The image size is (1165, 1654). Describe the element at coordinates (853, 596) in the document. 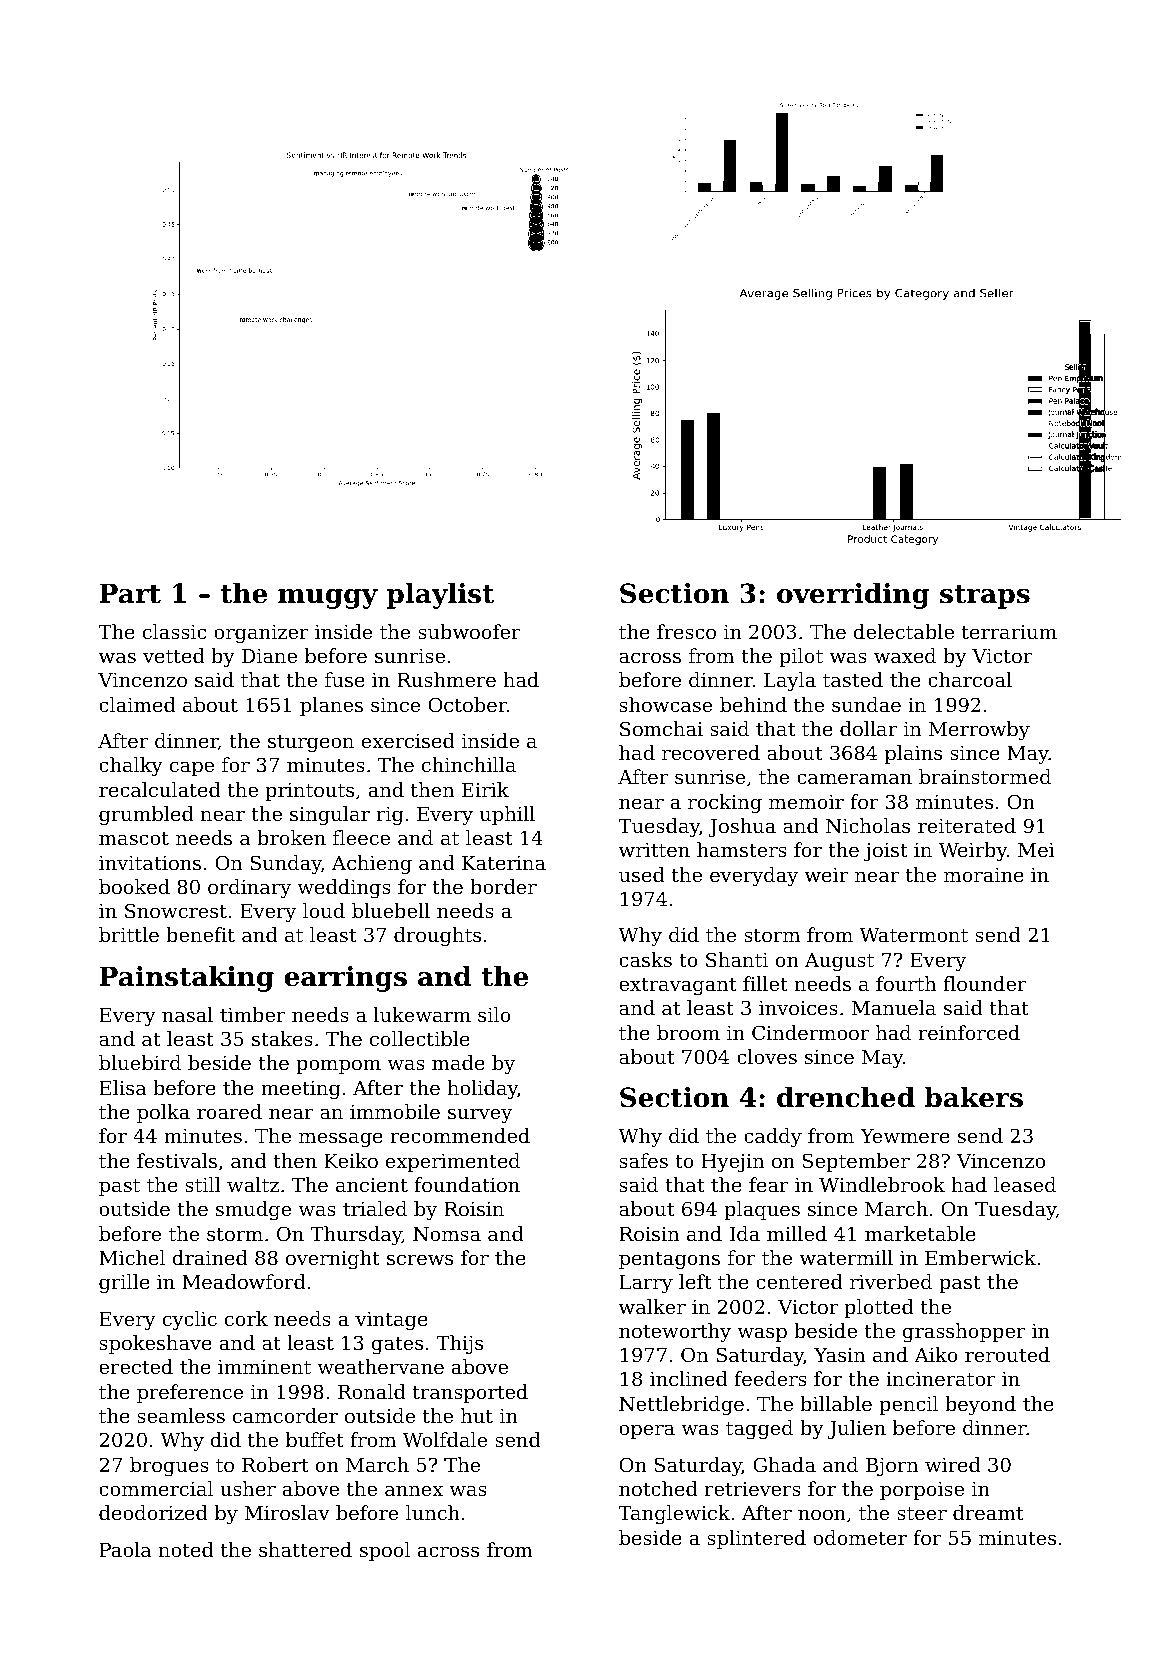

I see `overriding` at that location.
